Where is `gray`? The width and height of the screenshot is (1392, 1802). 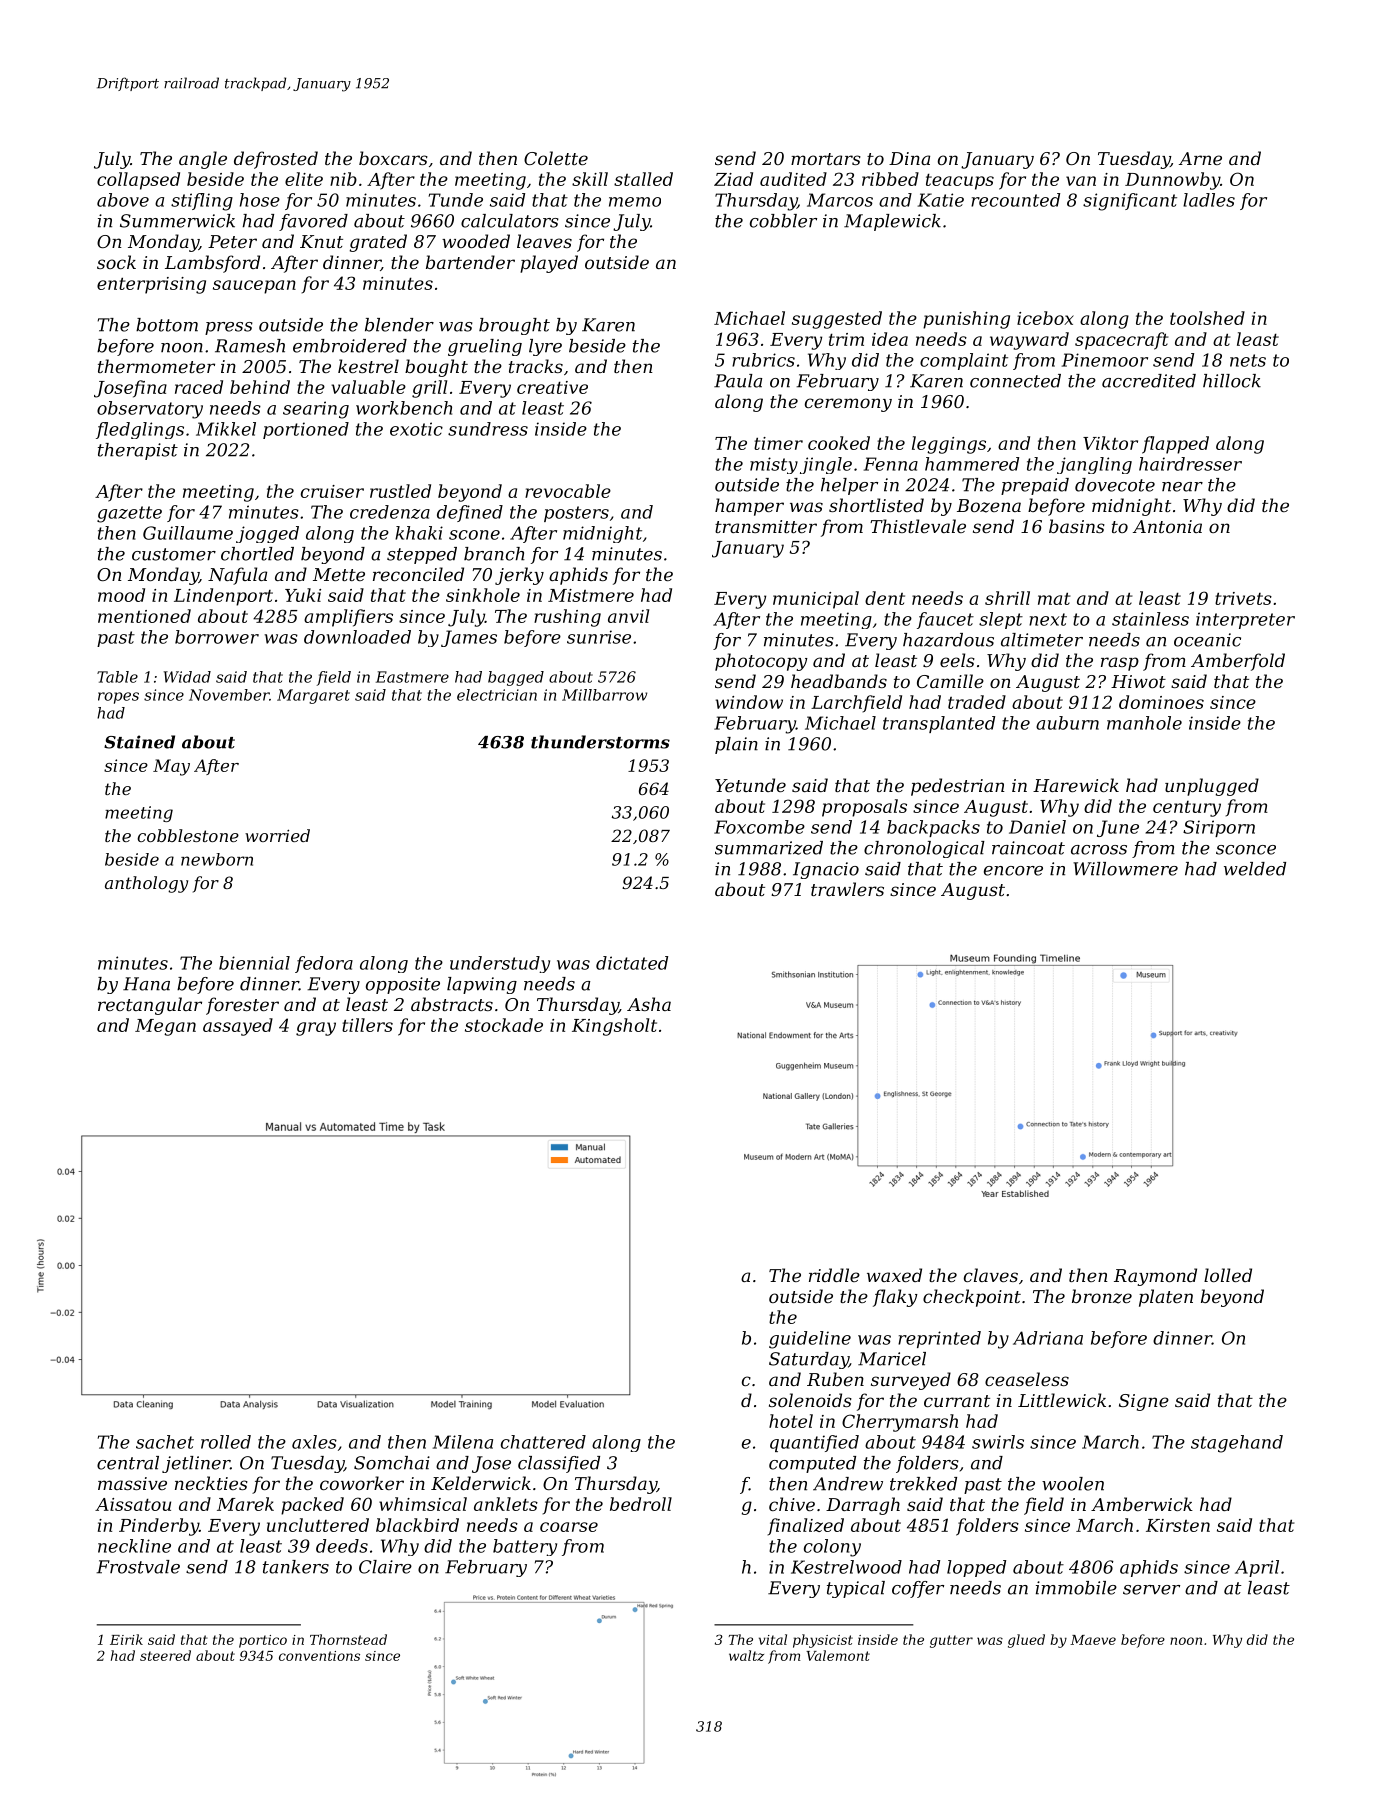
gray is located at coordinates (316, 1029).
